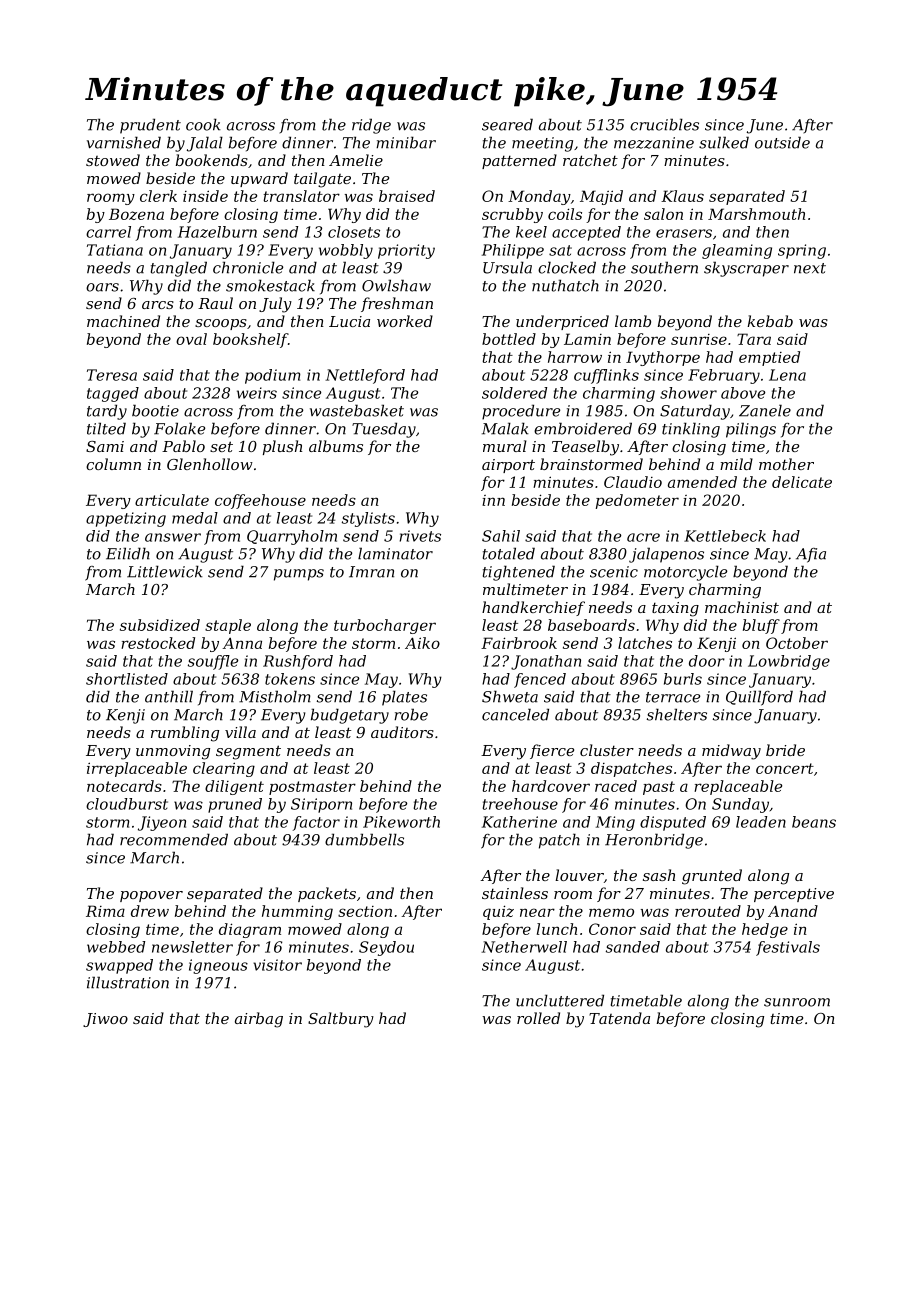 Image resolution: width=924 pixels, height=1308 pixels. Describe the element at coordinates (514, 393) in the page. I see `soldered` at that location.
